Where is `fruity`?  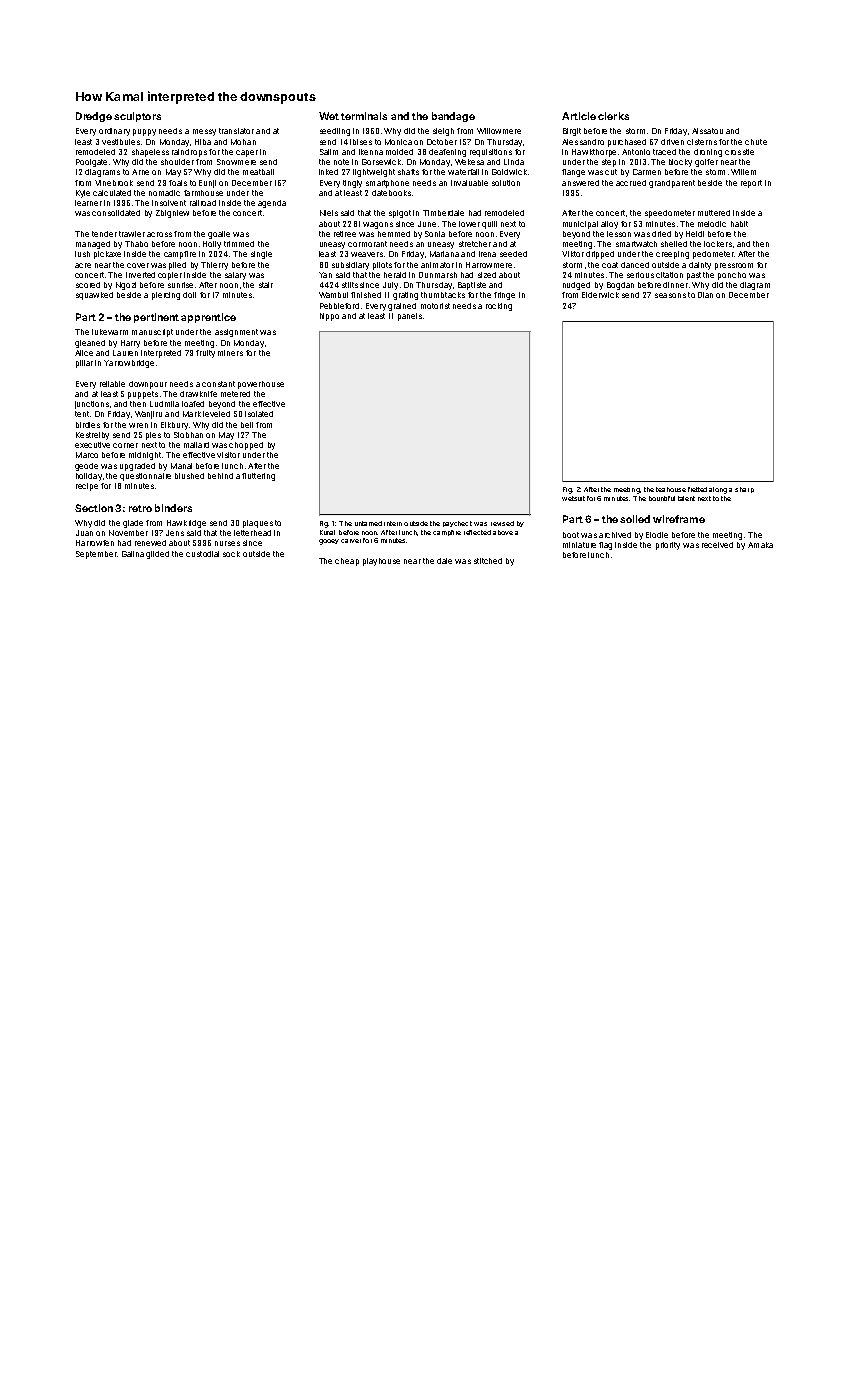 fruity is located at coordinates (205, 354).
